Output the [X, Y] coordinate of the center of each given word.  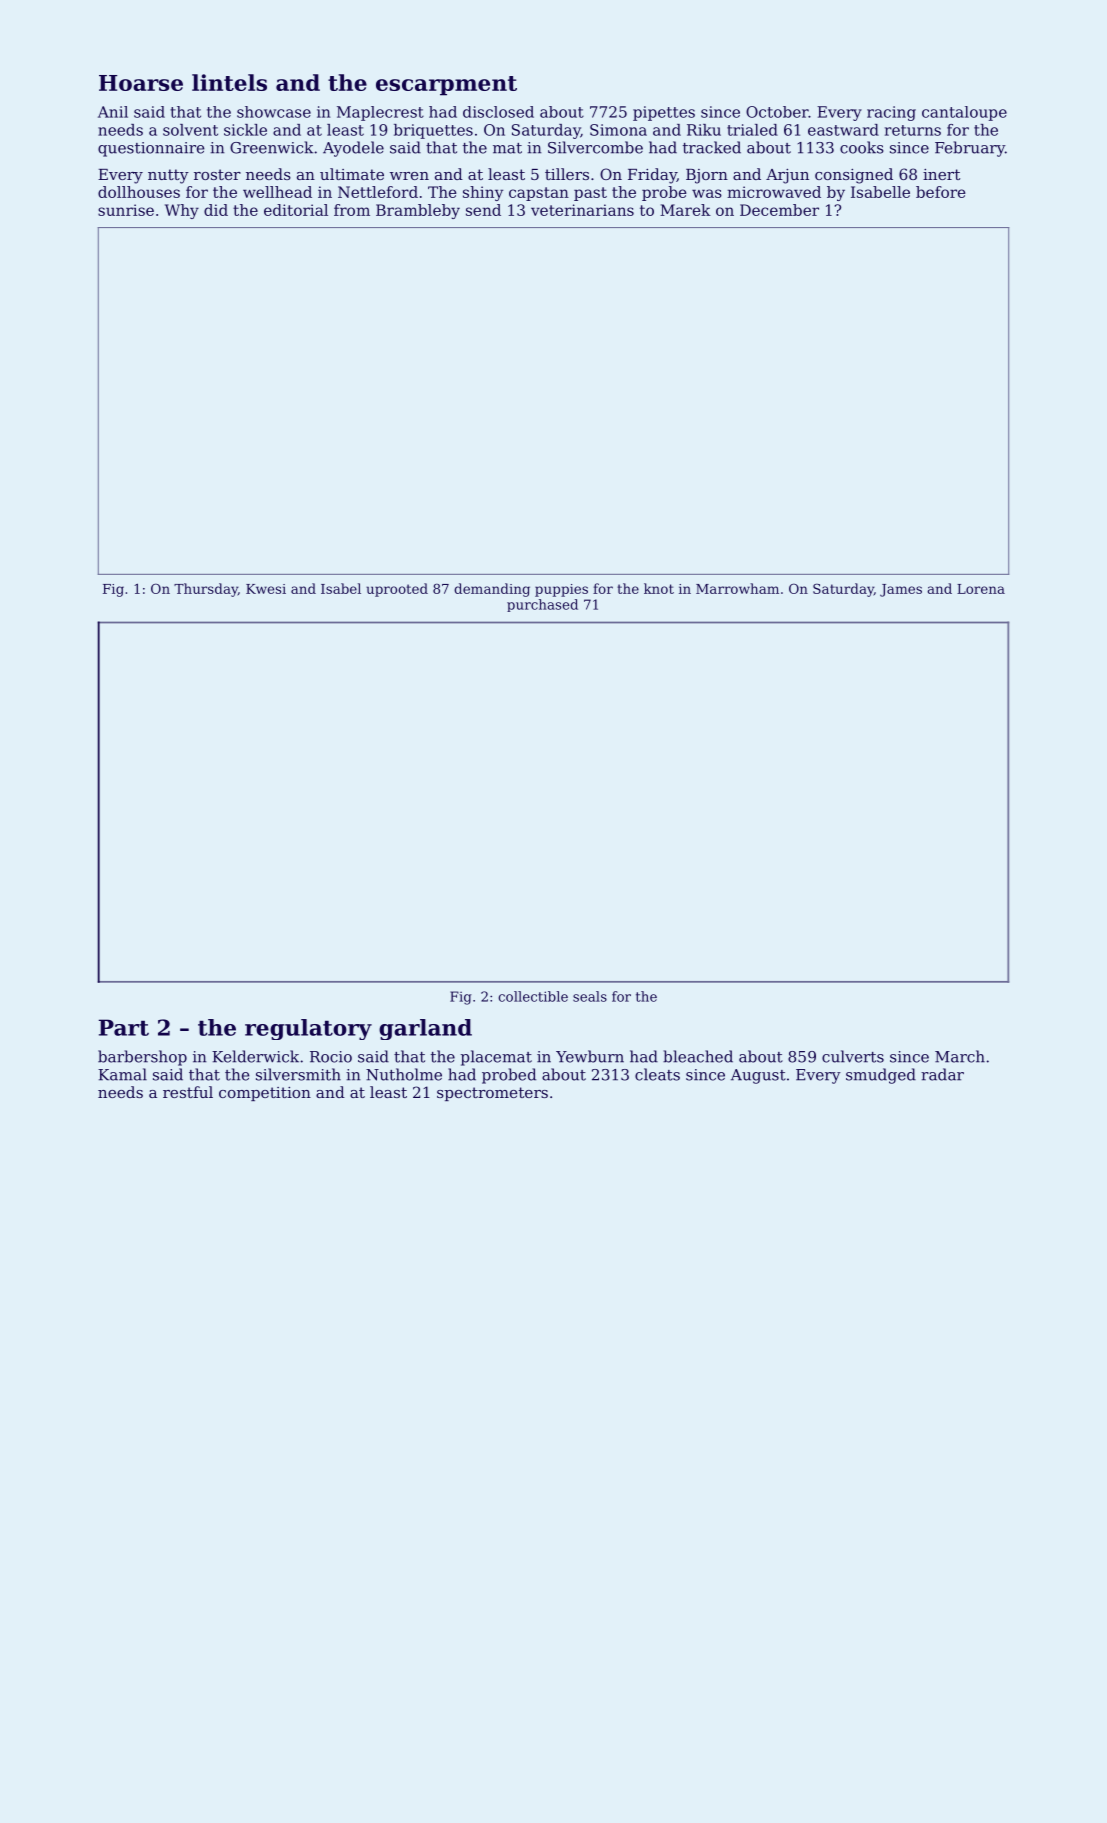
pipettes [664, 113]
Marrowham [737, 588]
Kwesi [266, 589]
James [901, 590]
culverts [853, 1056]
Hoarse [141, 83]
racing [891, 113]
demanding [492, 590]
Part [124, 1027]
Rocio [331, 1057]
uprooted [397, 590]
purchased [542, 605]
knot [659, 588]
